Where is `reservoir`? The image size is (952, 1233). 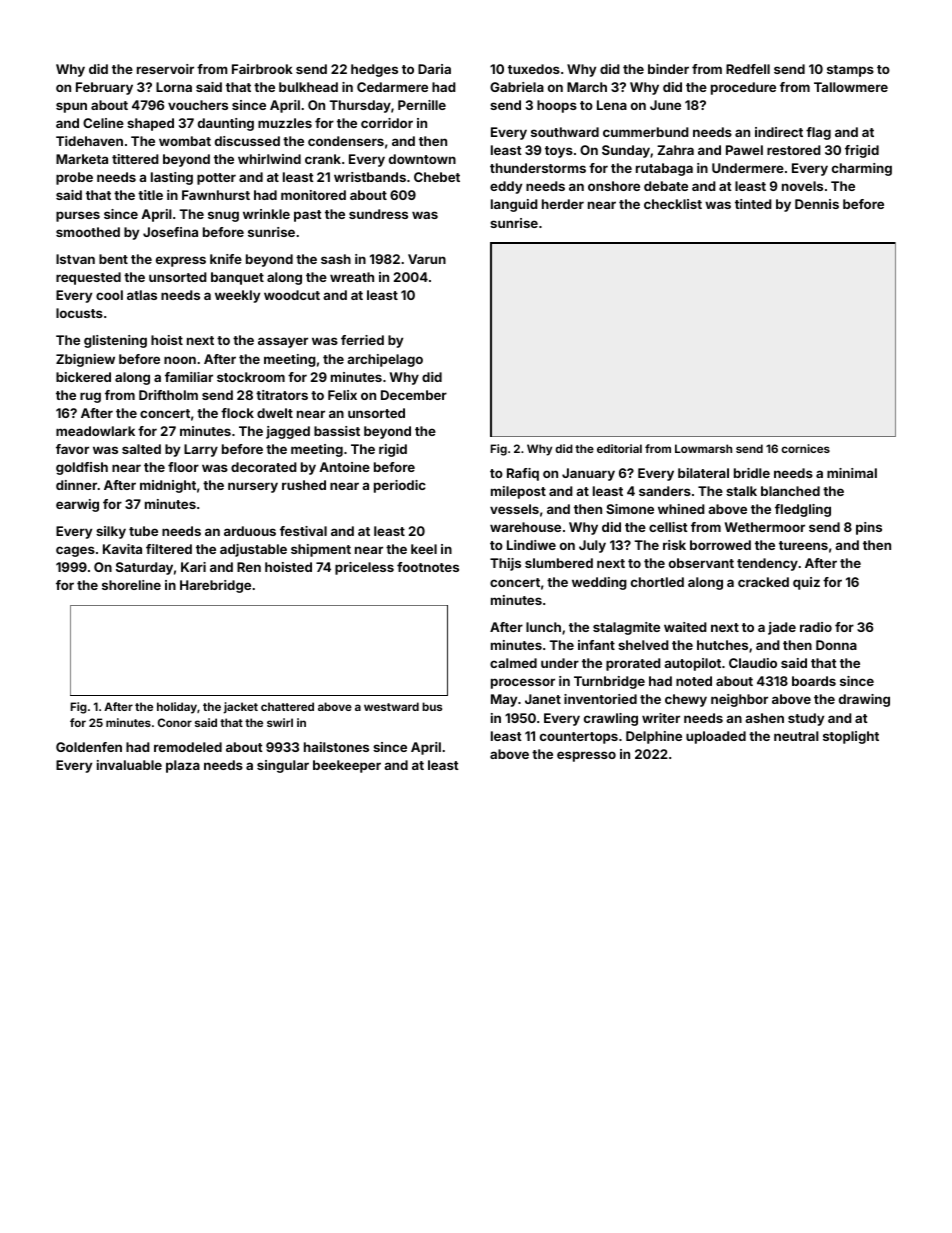 reservoir is located at coordinates (165, 69).
